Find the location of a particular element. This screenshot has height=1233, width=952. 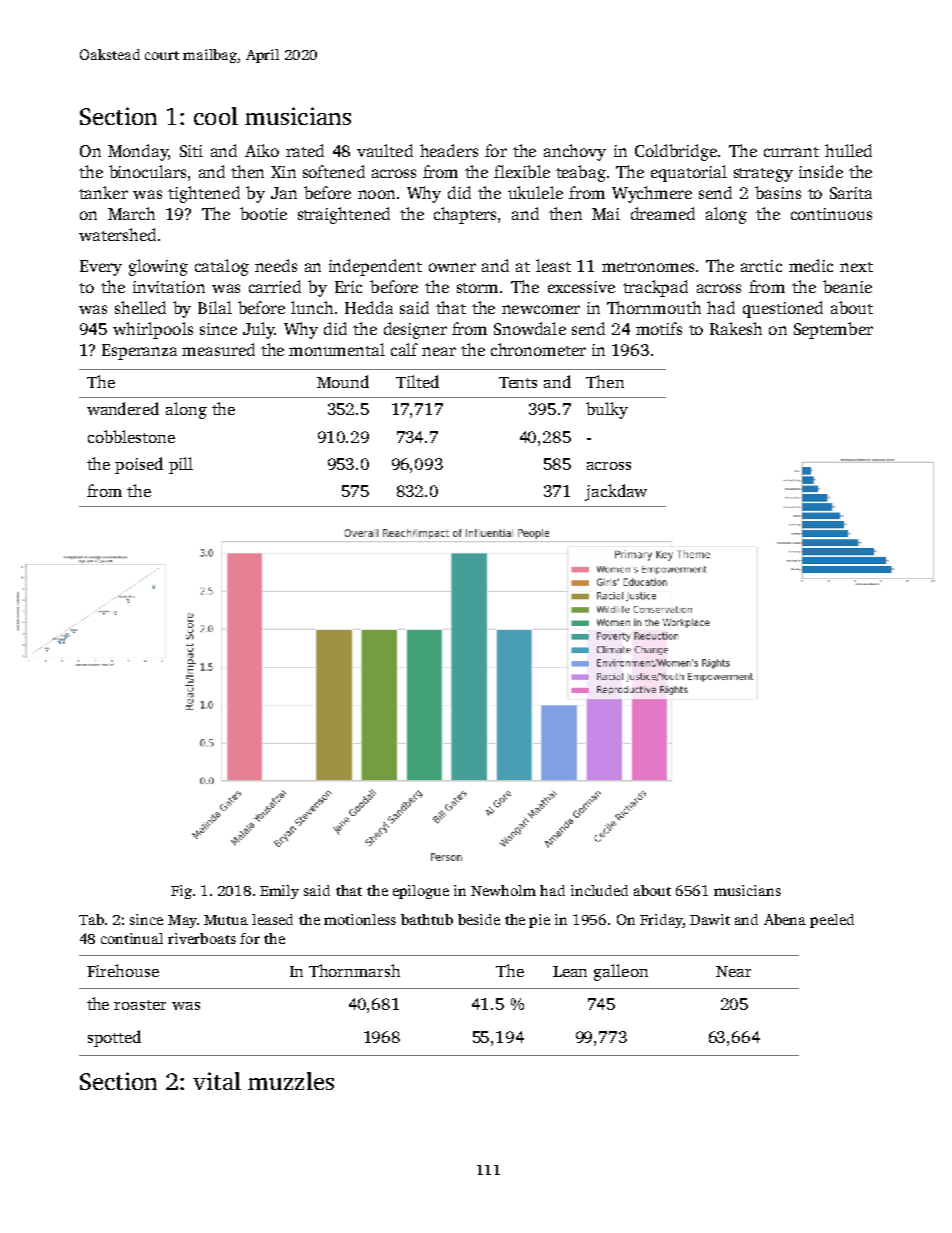

vital is located at coordinates (217, 1081).
